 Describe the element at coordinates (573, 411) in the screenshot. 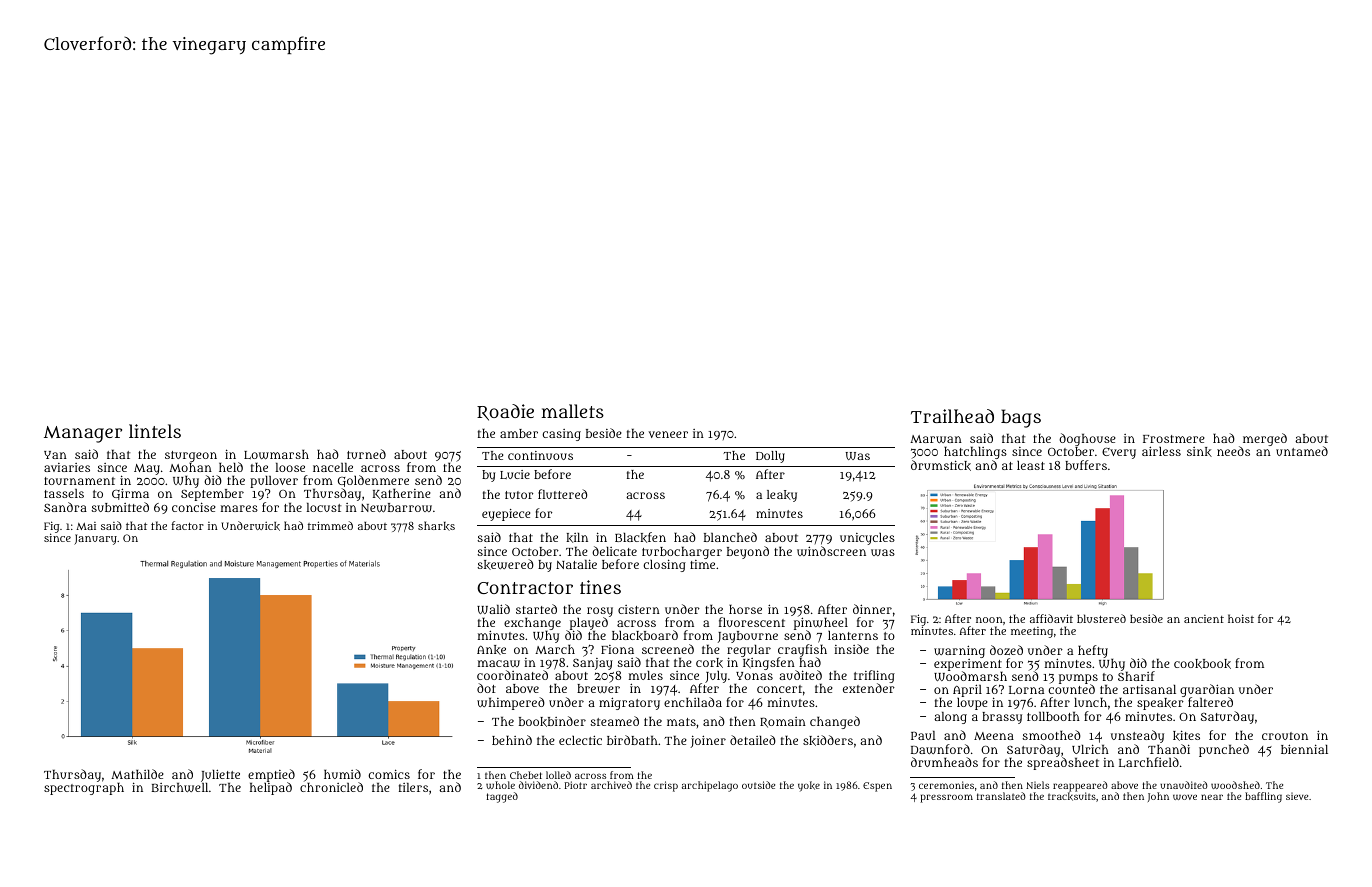

I see `mallets` at that location.
